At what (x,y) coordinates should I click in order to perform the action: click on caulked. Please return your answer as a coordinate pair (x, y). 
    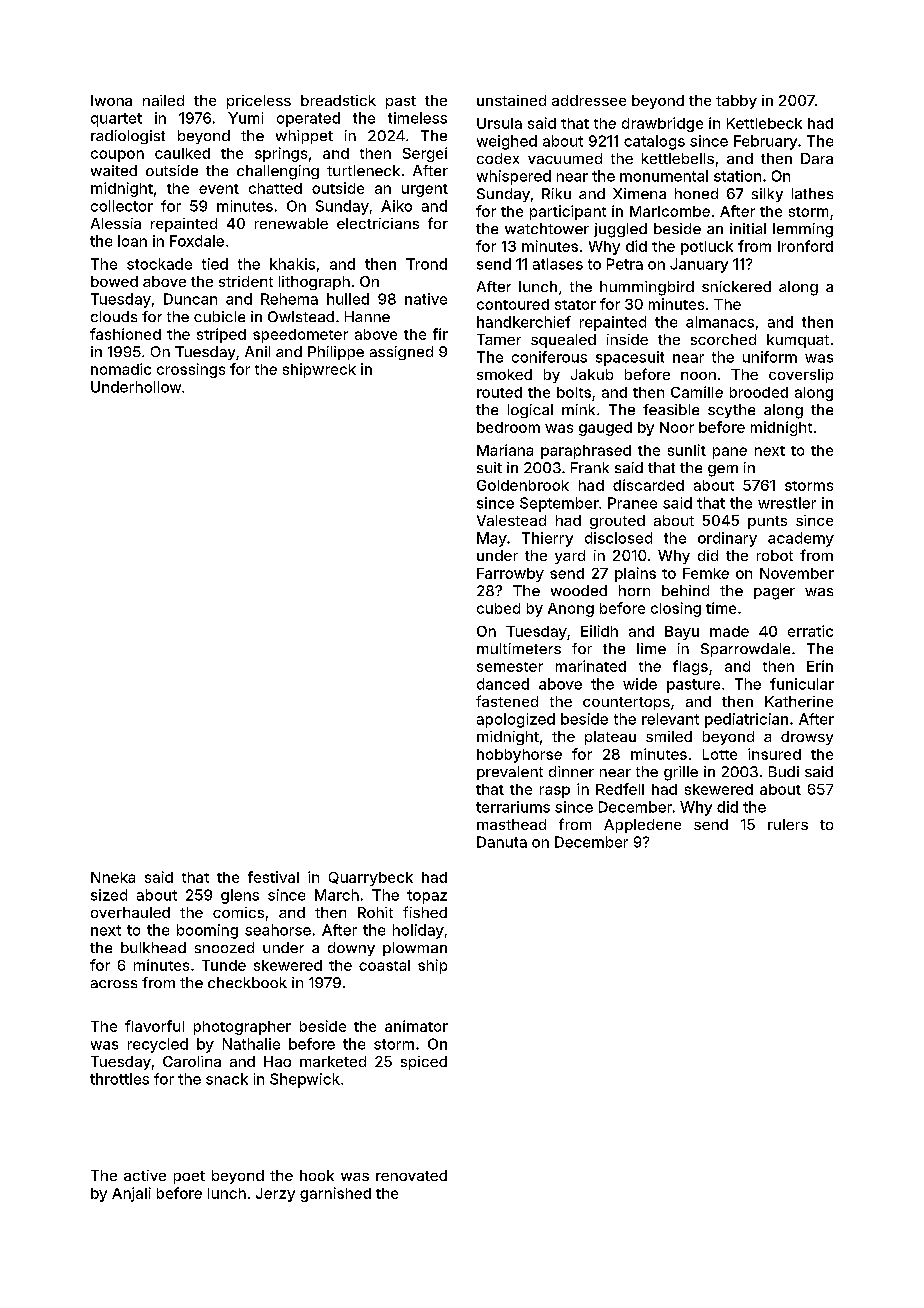
    Looking at the image, I should click on (182, 153).
